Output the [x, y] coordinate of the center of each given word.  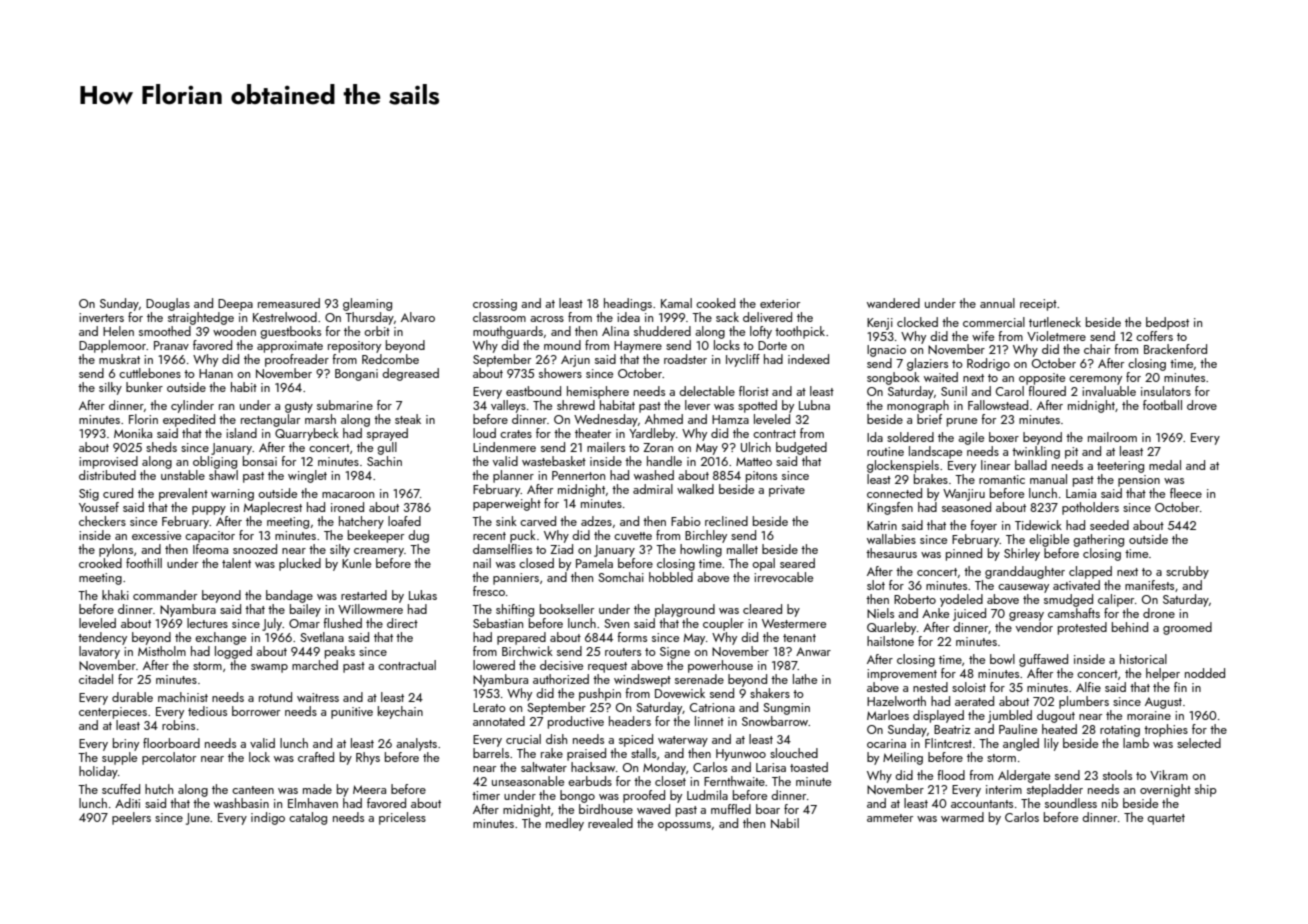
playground [685, 610]
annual [997, 303]
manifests [1149, 585]
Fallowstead [998, 405]
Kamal [676, 303]
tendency [102, 638]
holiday [98, 772]
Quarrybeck [307, 434]
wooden [234, 331]
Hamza [730, 419]
